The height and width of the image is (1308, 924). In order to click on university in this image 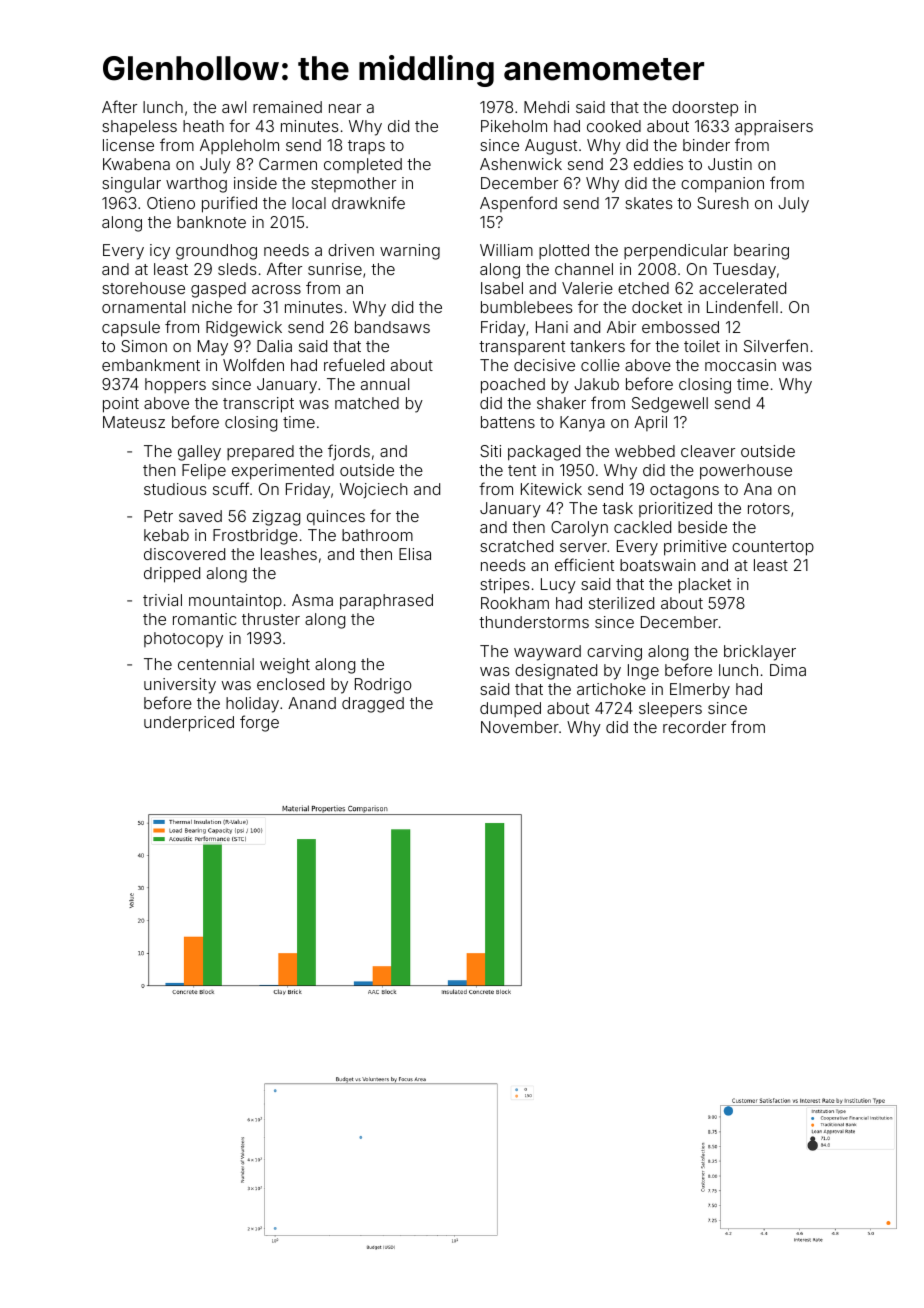, I will do `click(180, 686)`.
